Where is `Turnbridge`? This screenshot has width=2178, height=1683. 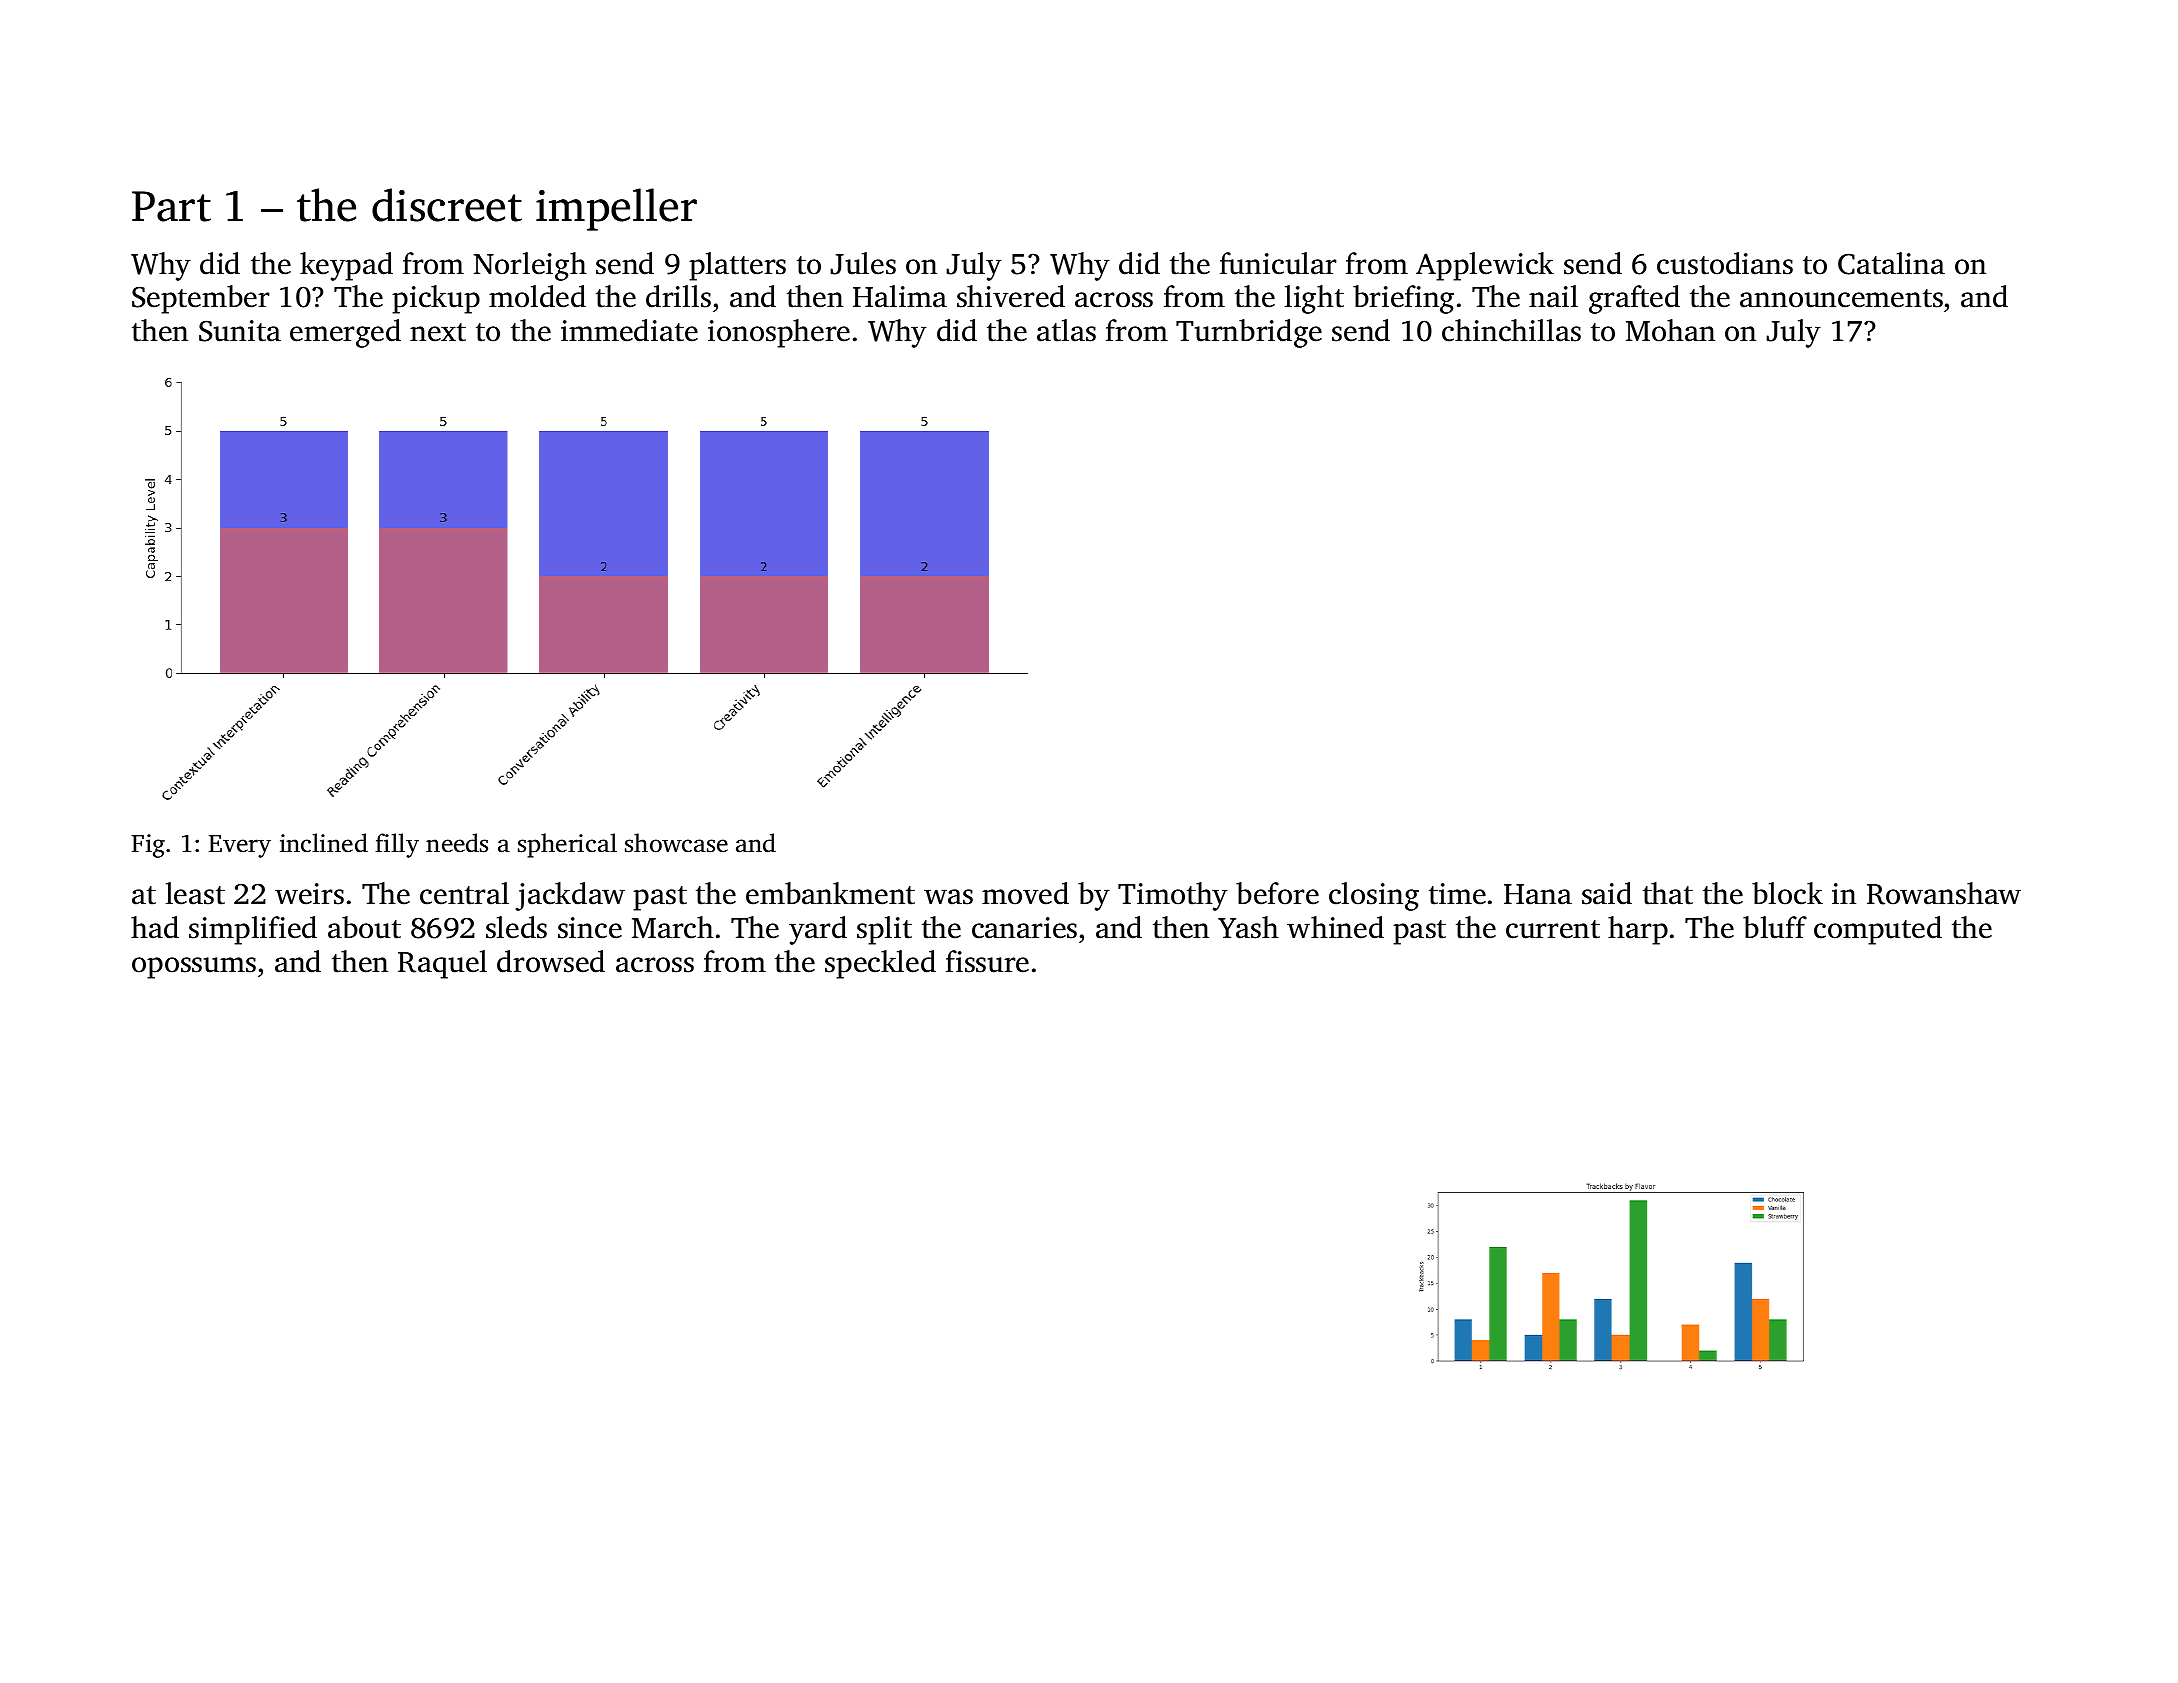
Turnbridge is located at coordinates (1249, 333).
